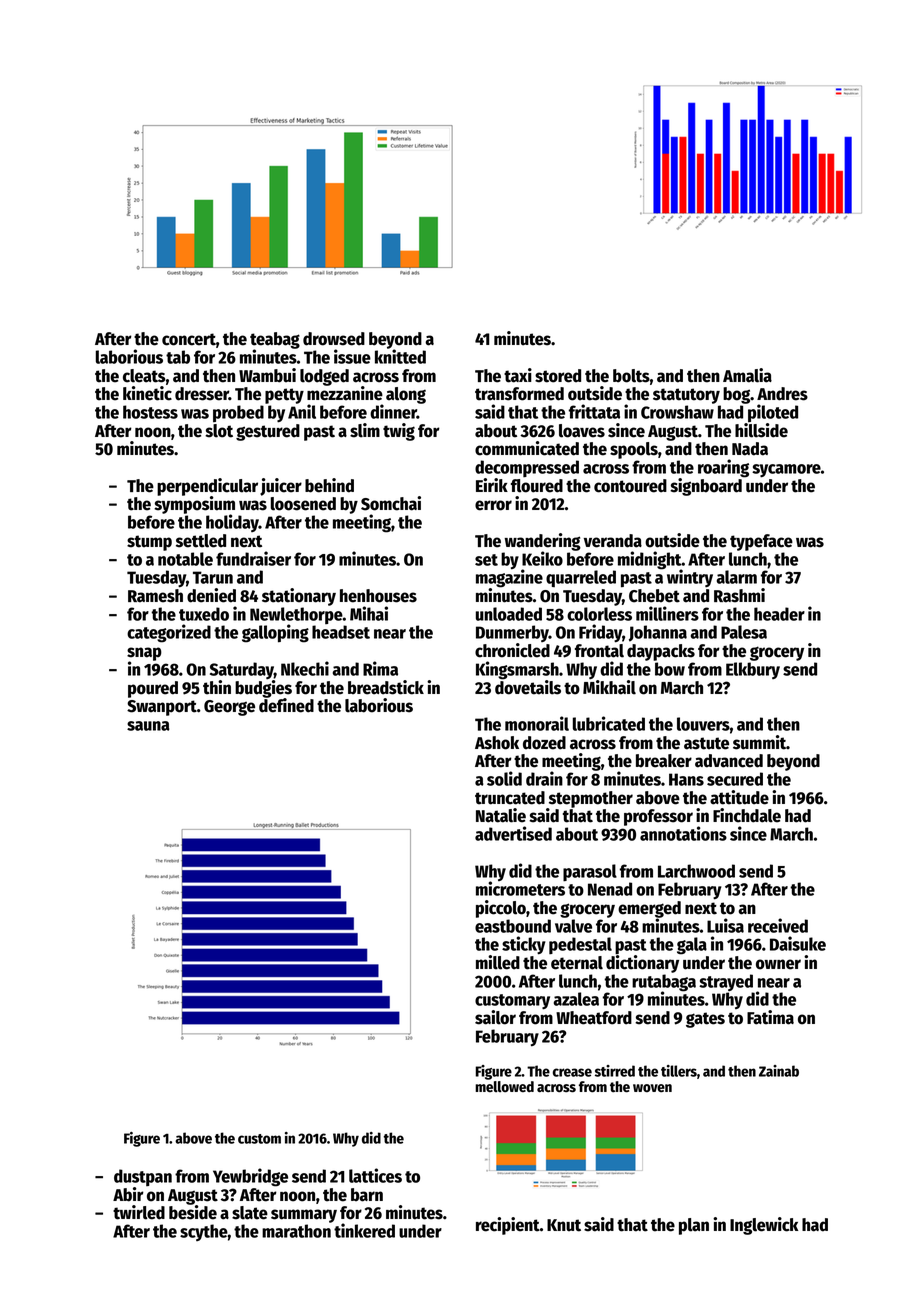 Image resolution: width=924 pixels, height=1314 pixels. Describe the element at coordinates (509, 614) in the page. I see `unloaded` at that location.
